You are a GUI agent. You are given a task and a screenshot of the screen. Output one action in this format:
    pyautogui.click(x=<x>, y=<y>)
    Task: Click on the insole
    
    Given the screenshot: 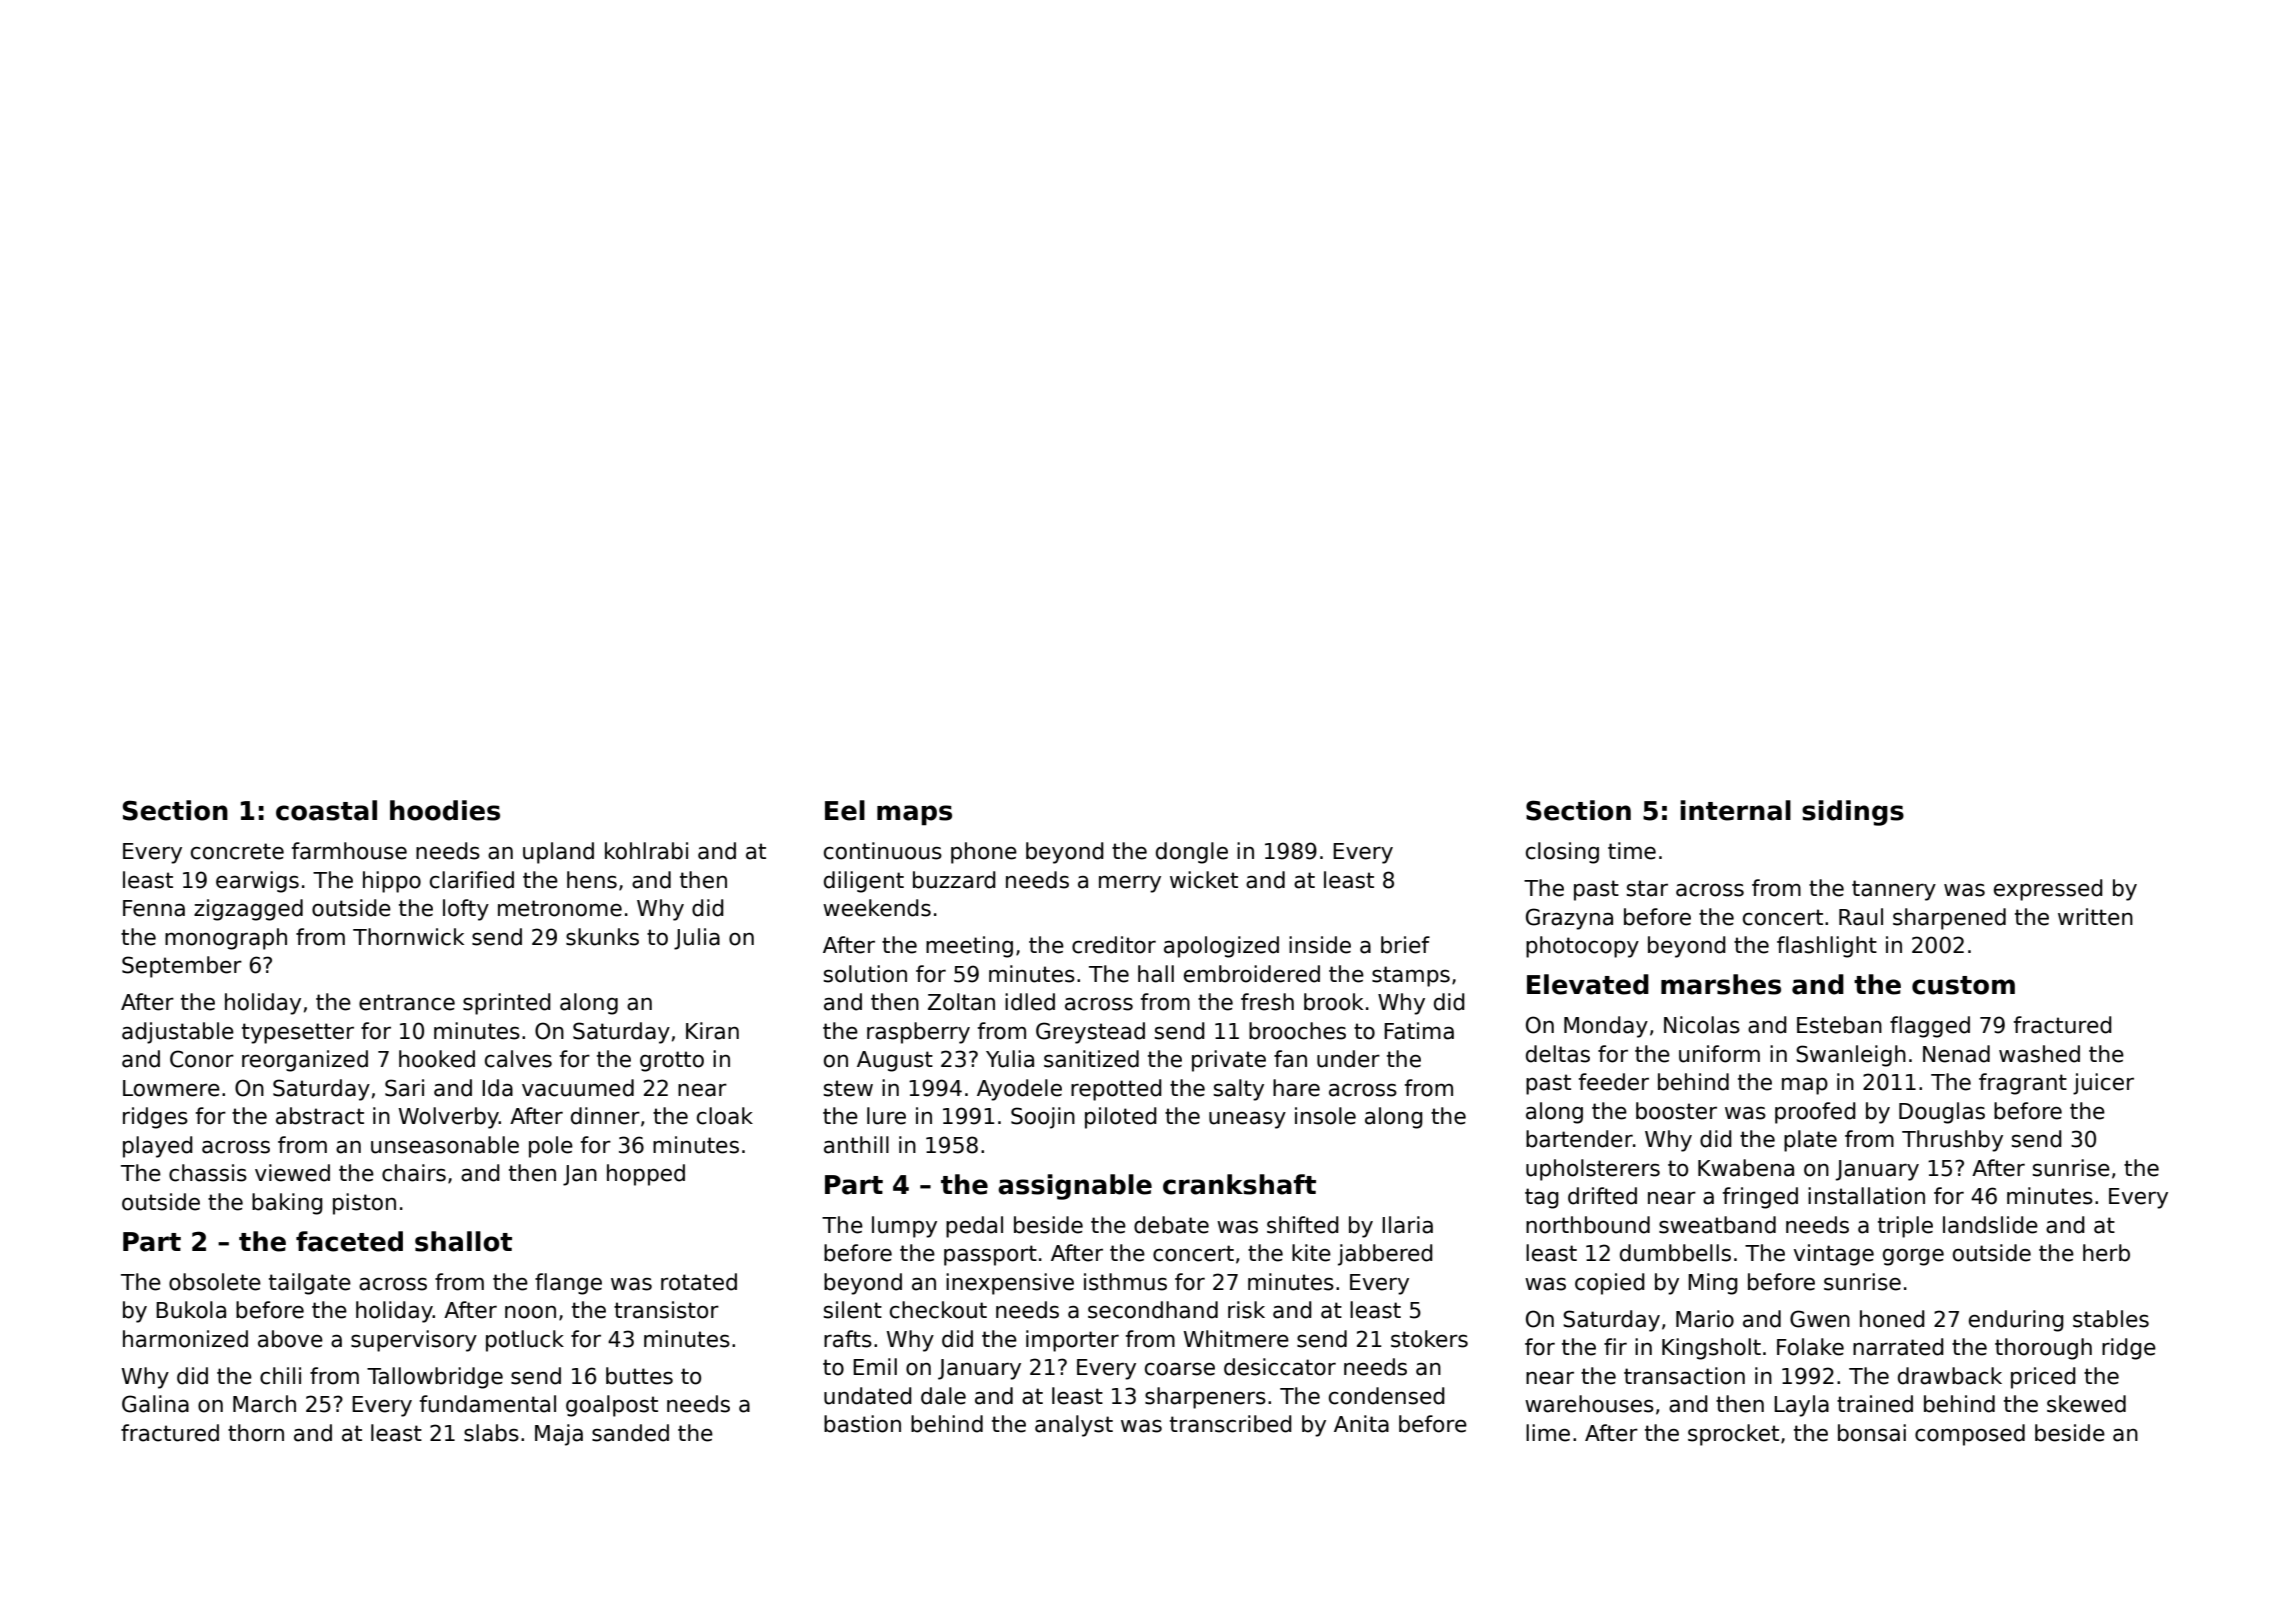 What is the action you would take?
    pyautogui.click(x=1325, y=1116)
